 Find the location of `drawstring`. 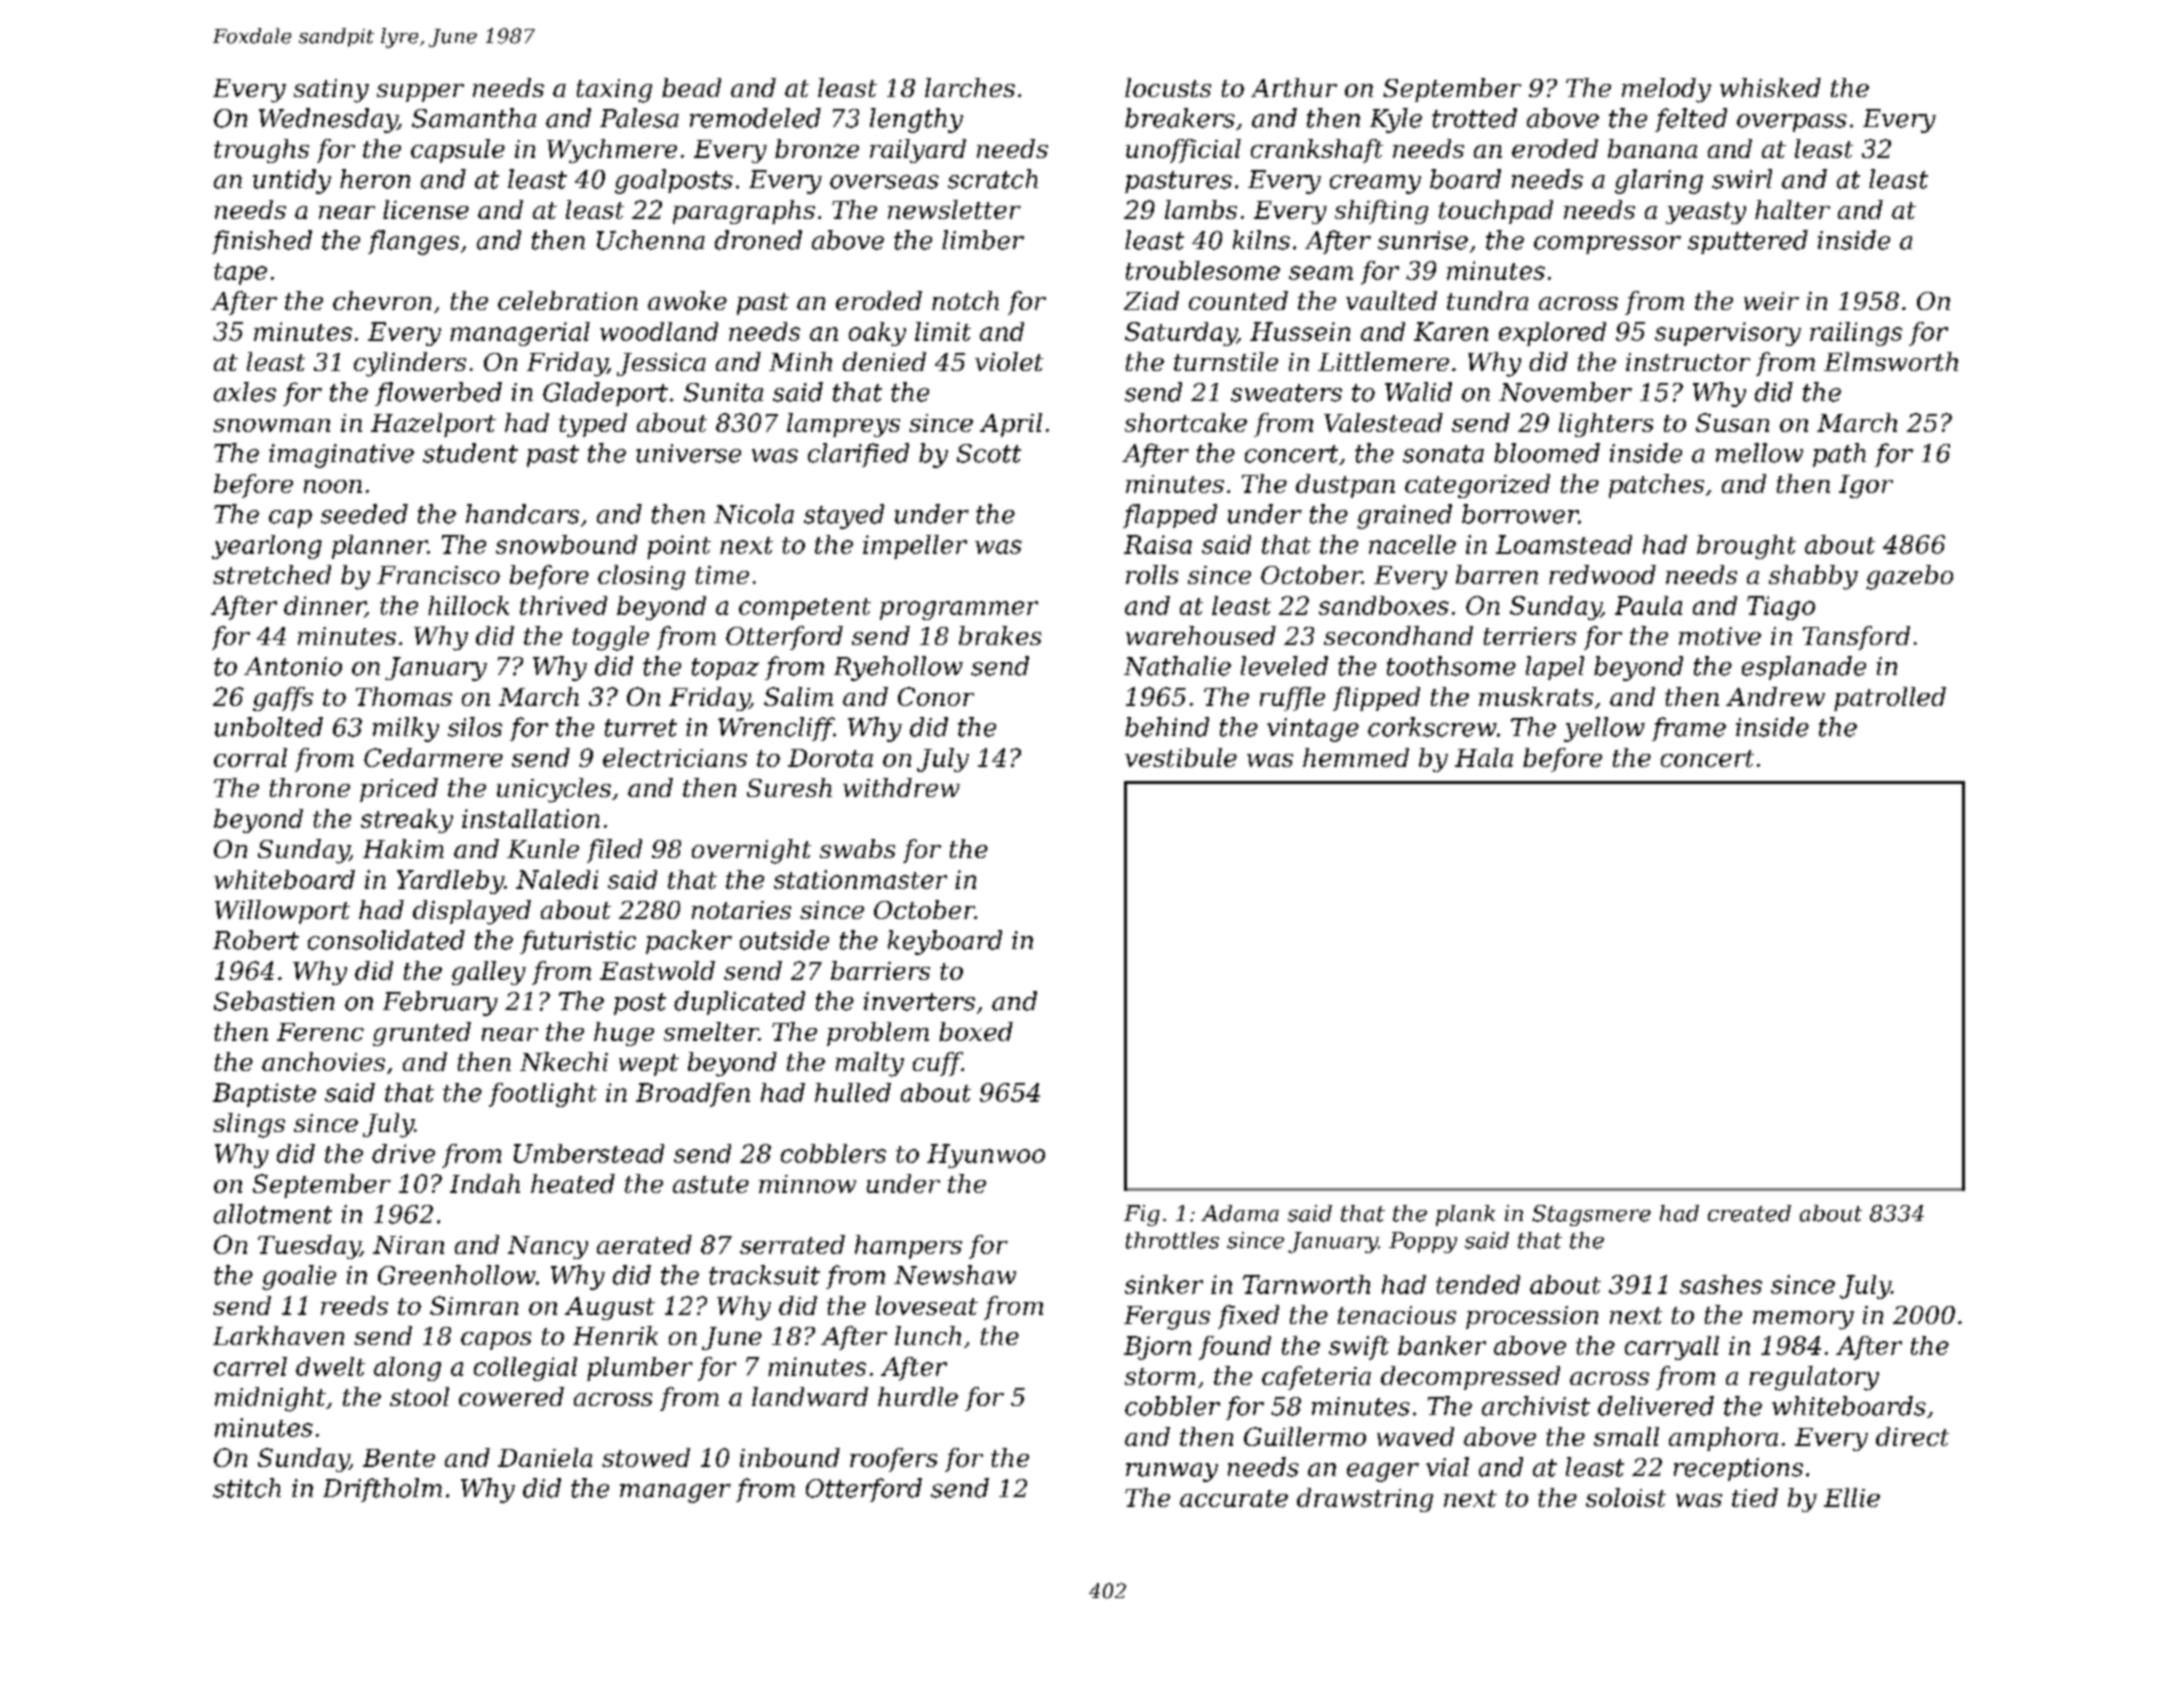

drawstring is located at coordinates (1365, 1500).
